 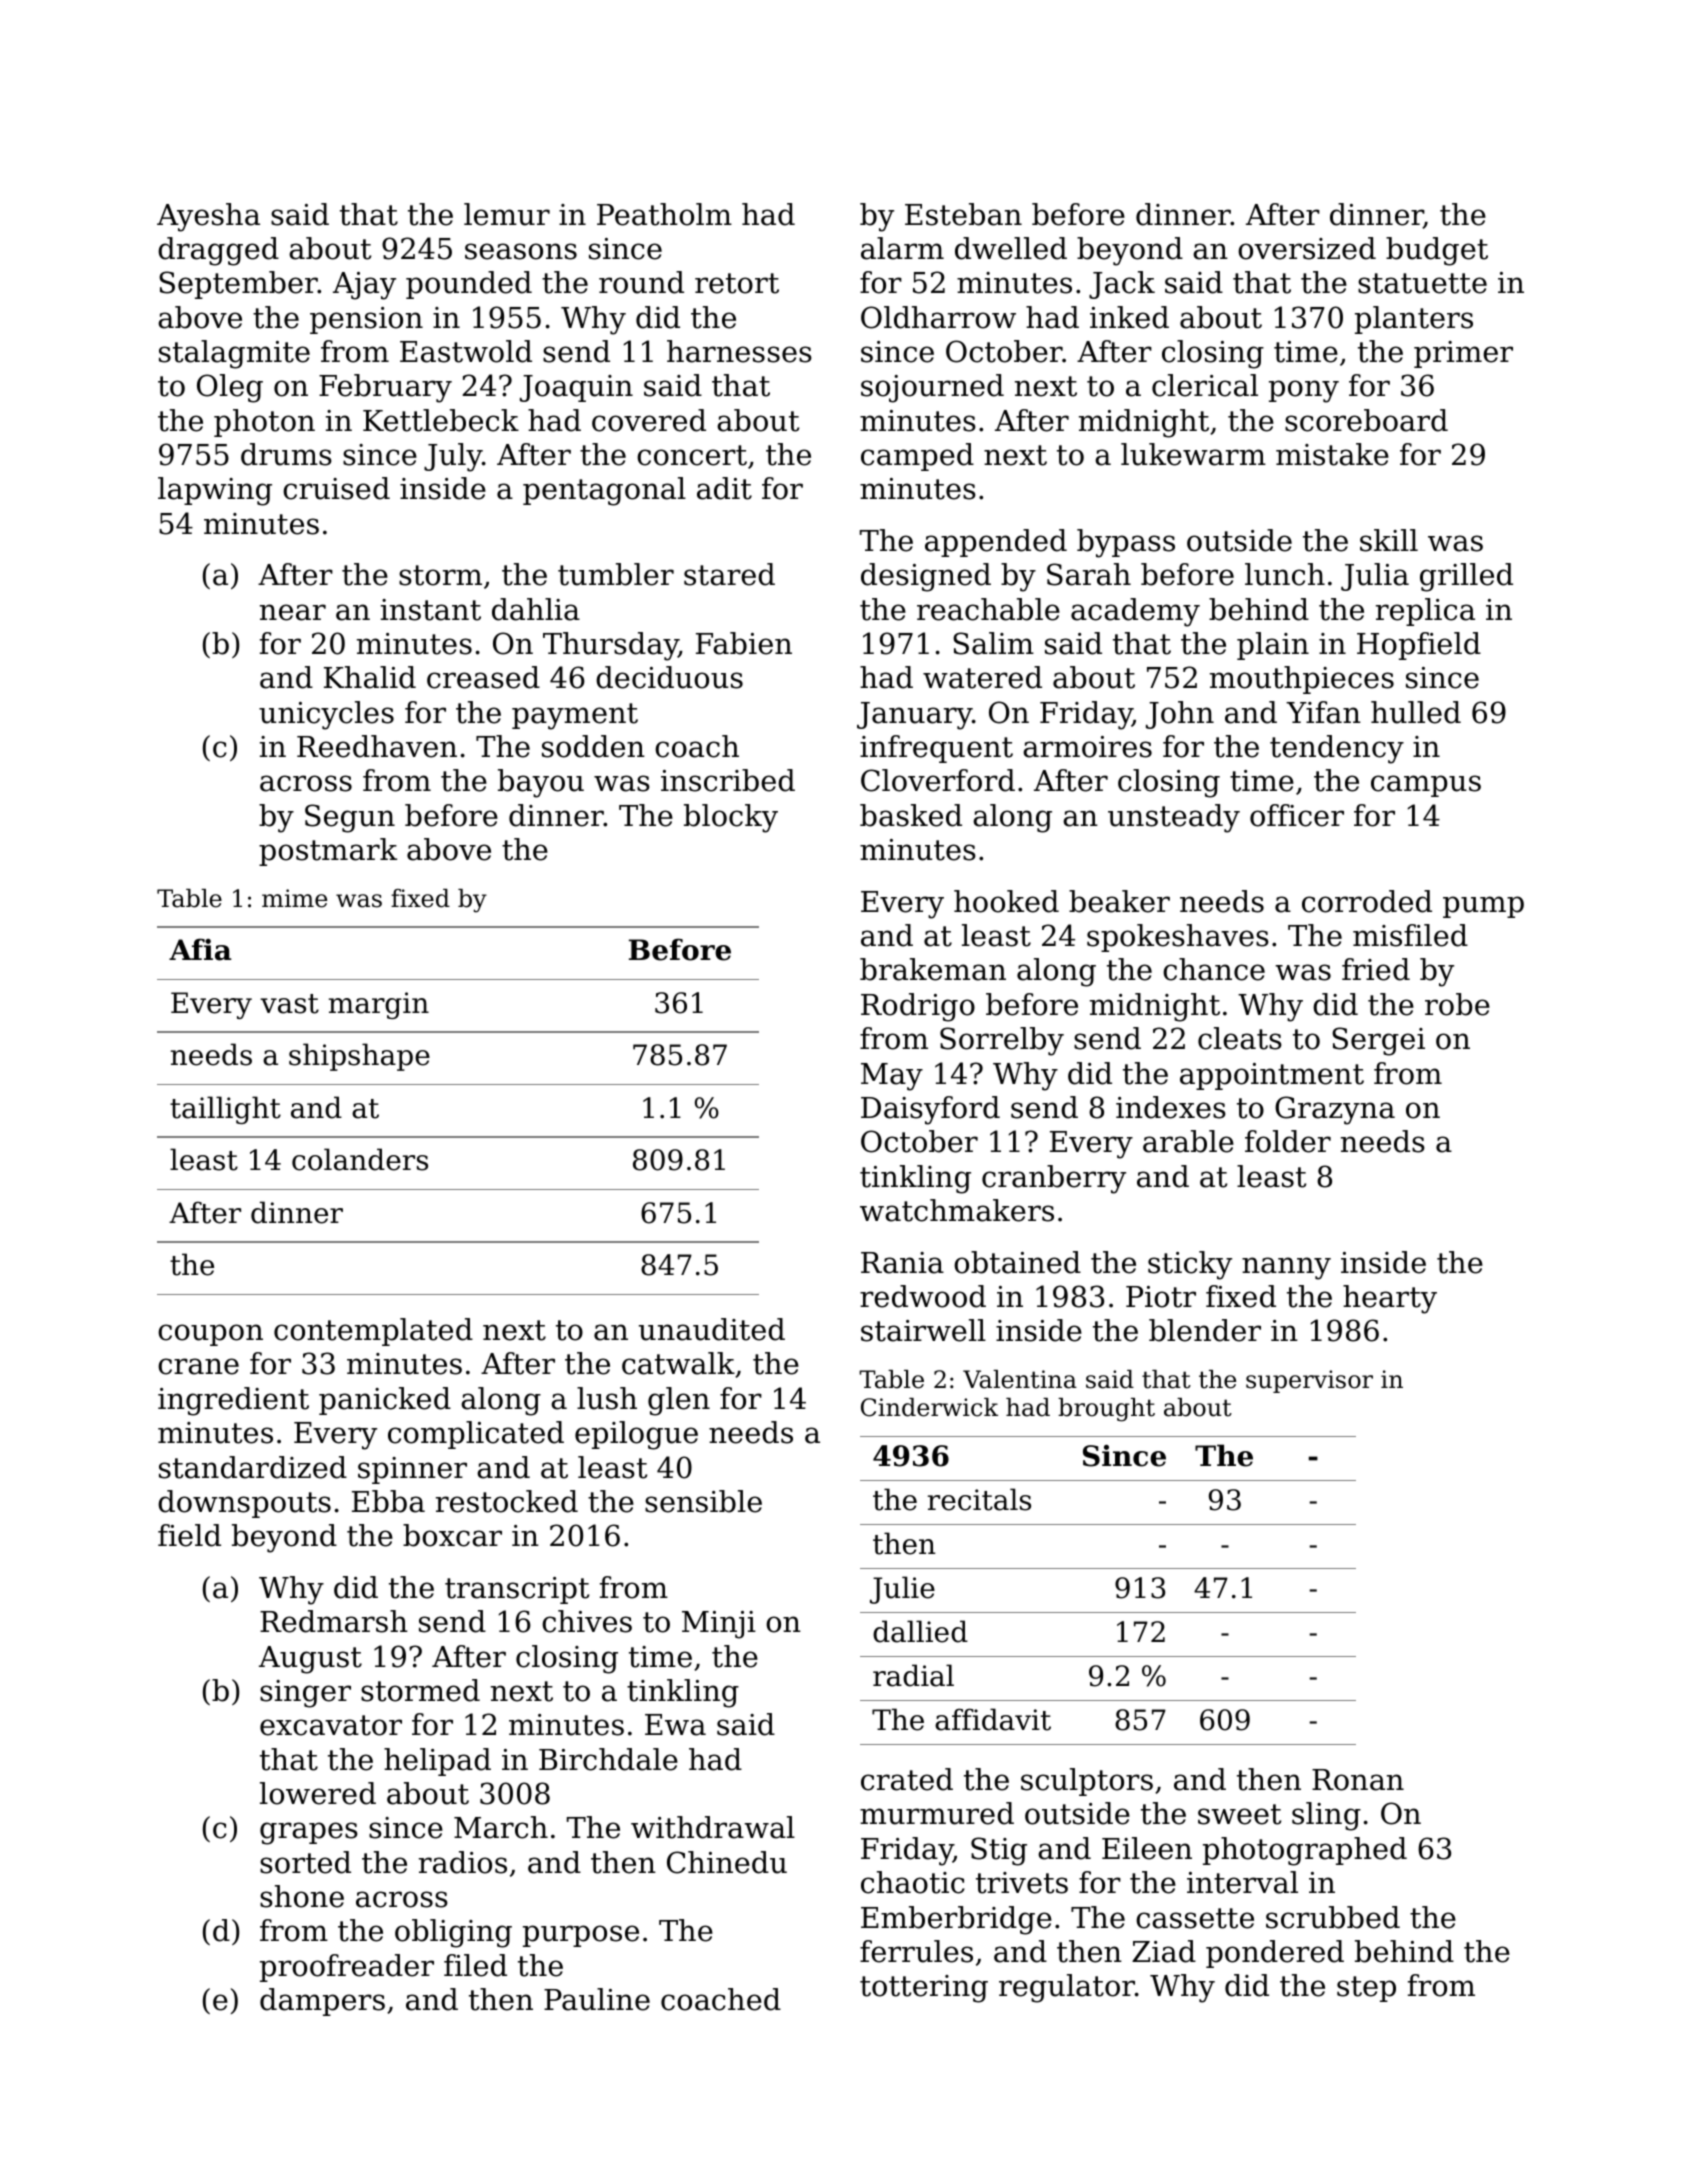 What do you see at coordinates (1122, 285) in the image?
I see `Jack` at bounding box center [1122, 285].
